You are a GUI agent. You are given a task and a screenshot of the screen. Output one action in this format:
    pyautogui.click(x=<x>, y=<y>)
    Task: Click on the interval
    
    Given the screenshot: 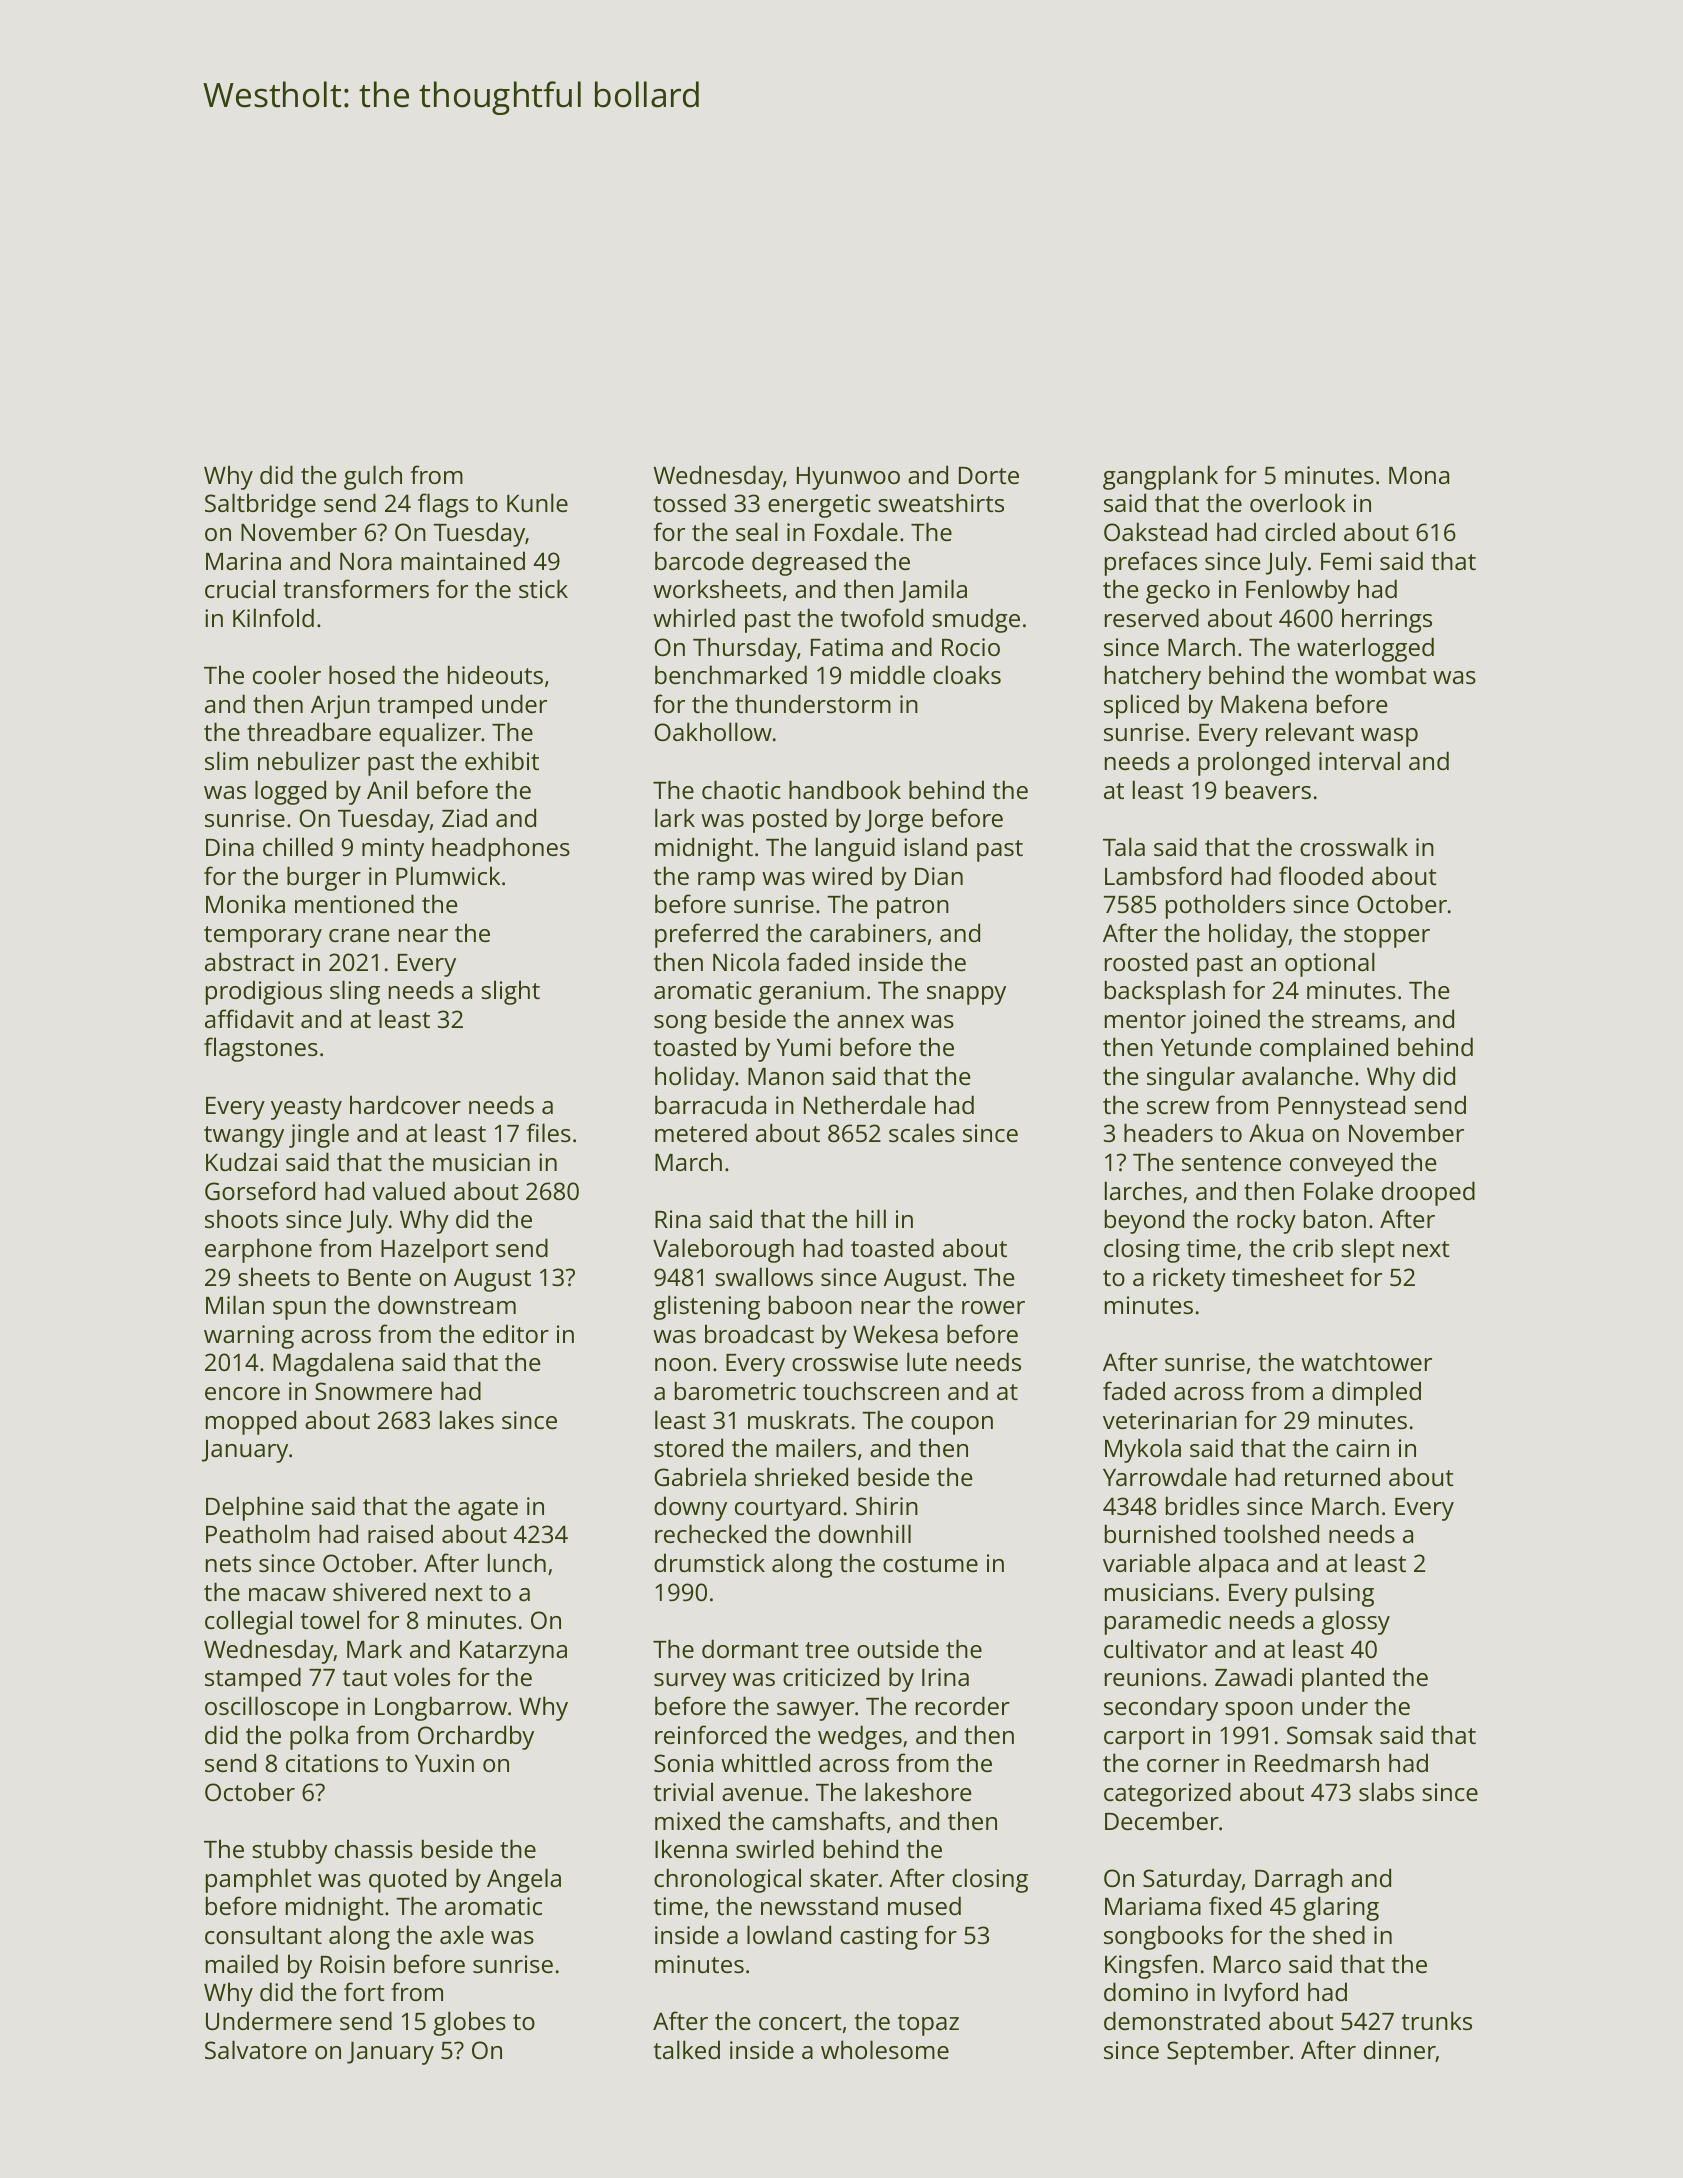 What is the action you would take?
    pyautogui.click(x=1359, y=760)
